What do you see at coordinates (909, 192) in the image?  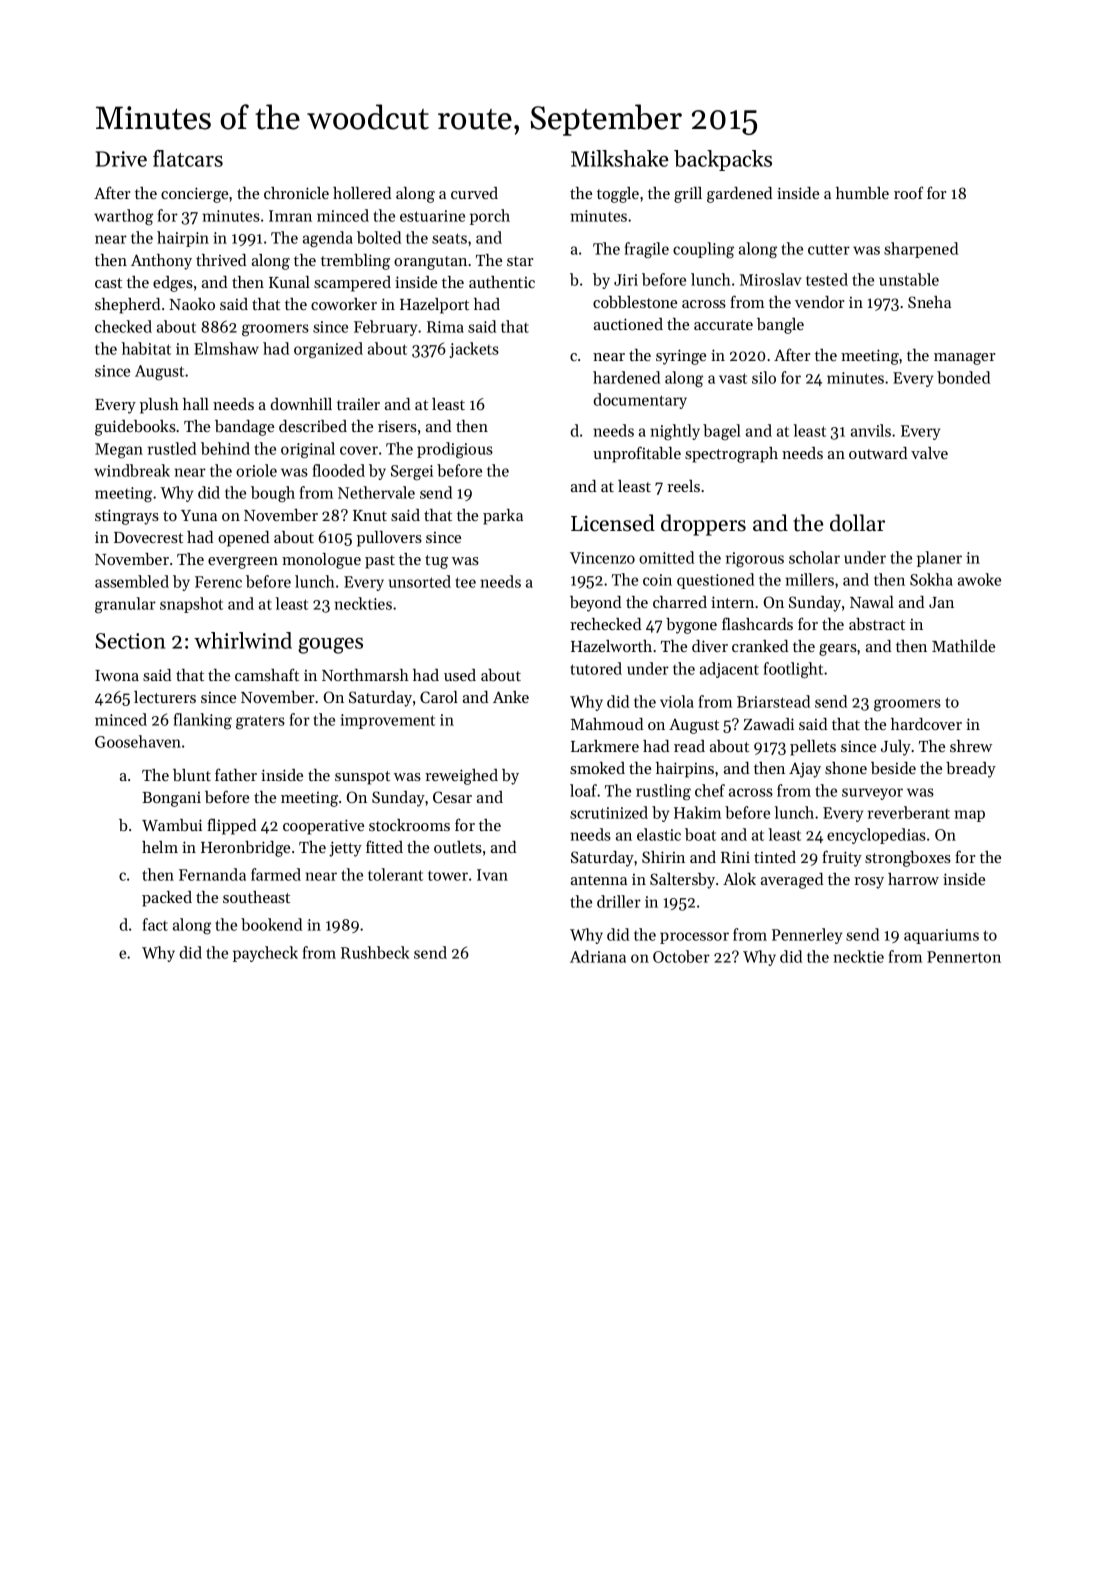 I see `roof` at bounding box center [909, 192].
